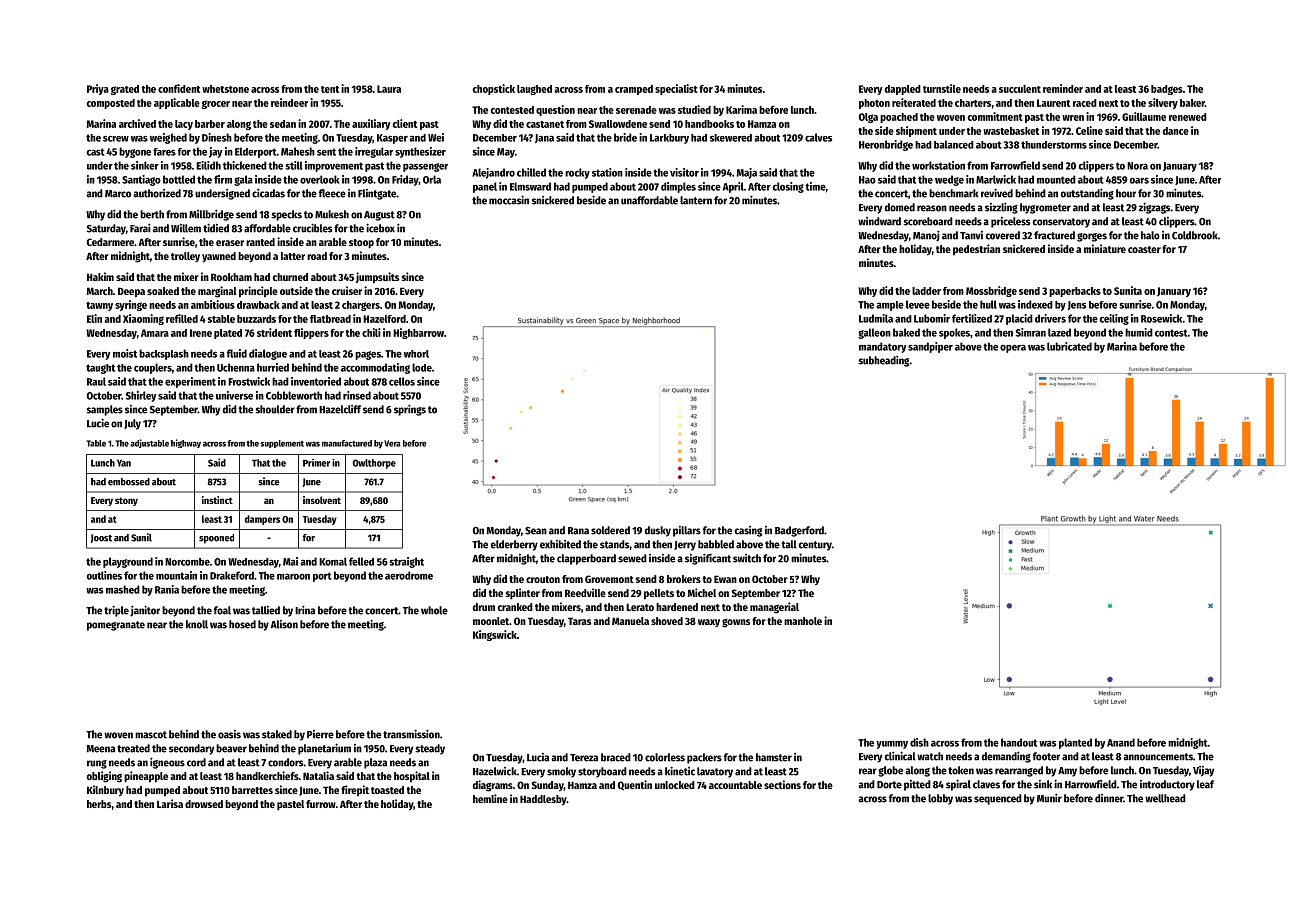 The image size is (1308, 924). I want to click on moccasin, so click(509, 200).
